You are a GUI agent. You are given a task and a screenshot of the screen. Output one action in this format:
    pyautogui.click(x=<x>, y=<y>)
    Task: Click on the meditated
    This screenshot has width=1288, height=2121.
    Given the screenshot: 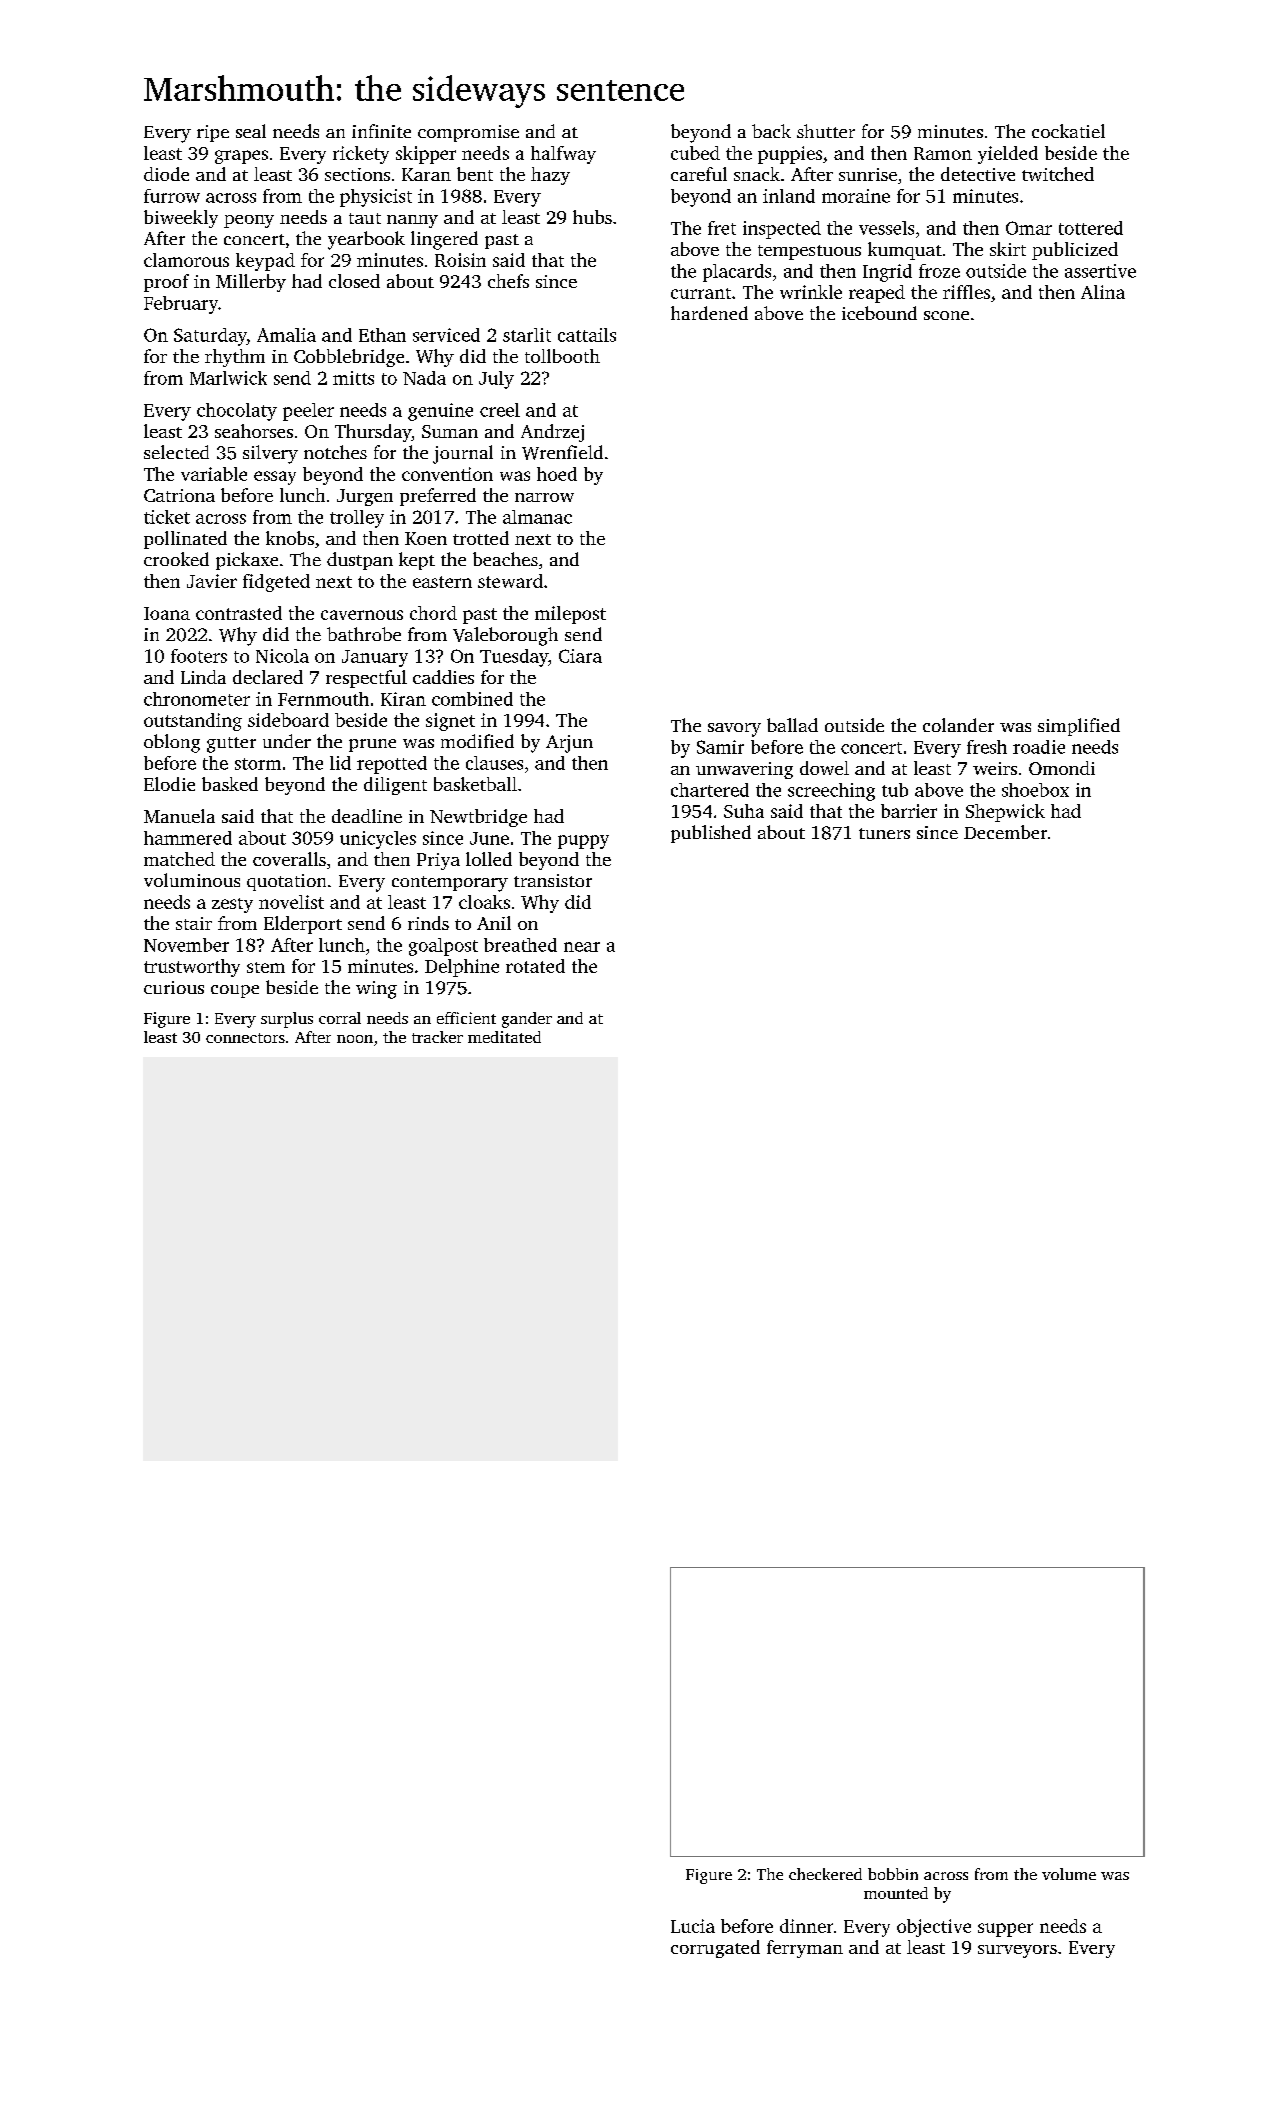 What is the action you would take?
    pyautogui.click(x=504, y=1037)
